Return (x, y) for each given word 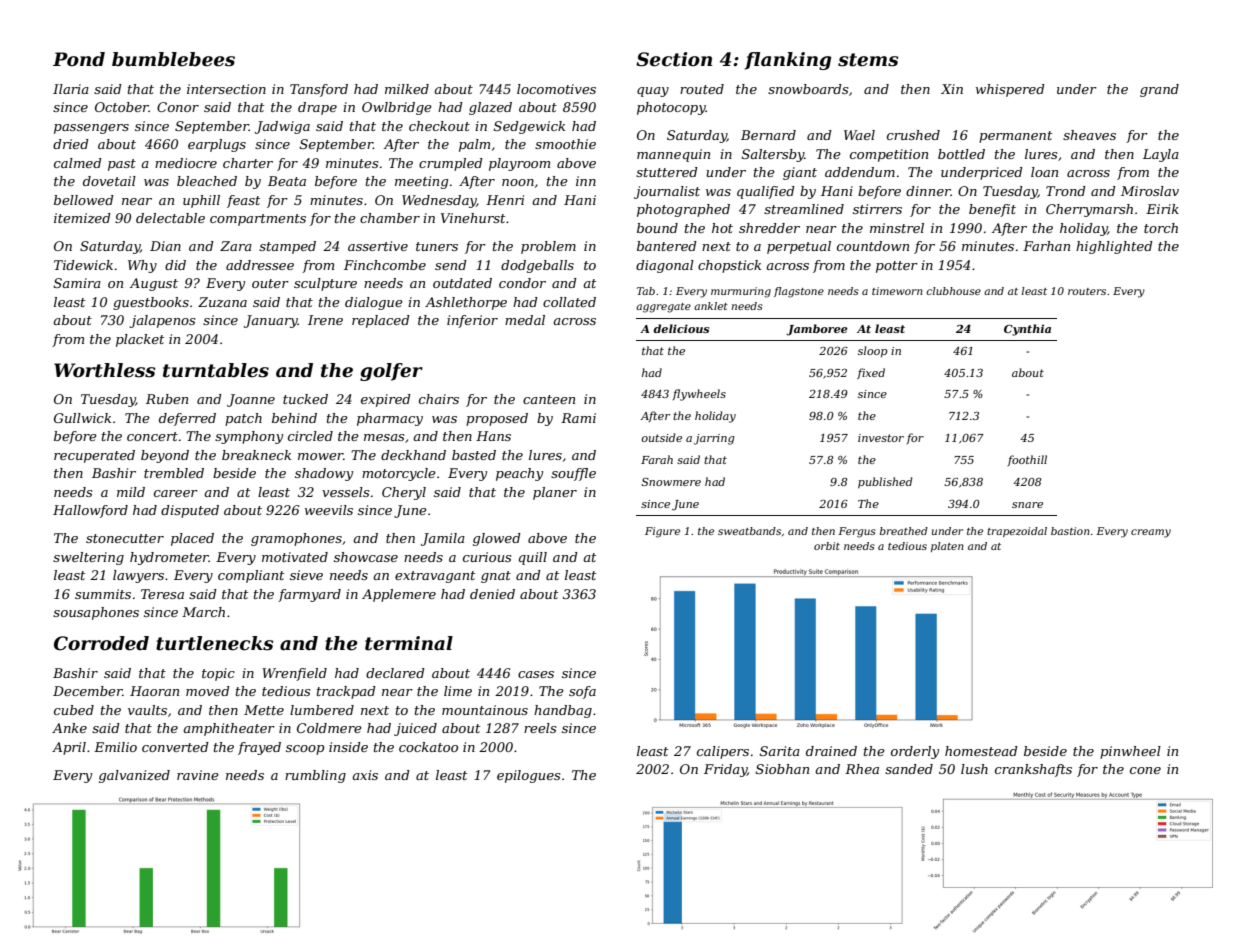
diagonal (665, 266)
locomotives (556, 89)
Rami (578, 418)
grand (1159, 90)
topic (218, 674)
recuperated (94, 456)
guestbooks (151, 303)
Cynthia (1027, 330)
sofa (582, 692)
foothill (1027, 460)
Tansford (319, 90)
